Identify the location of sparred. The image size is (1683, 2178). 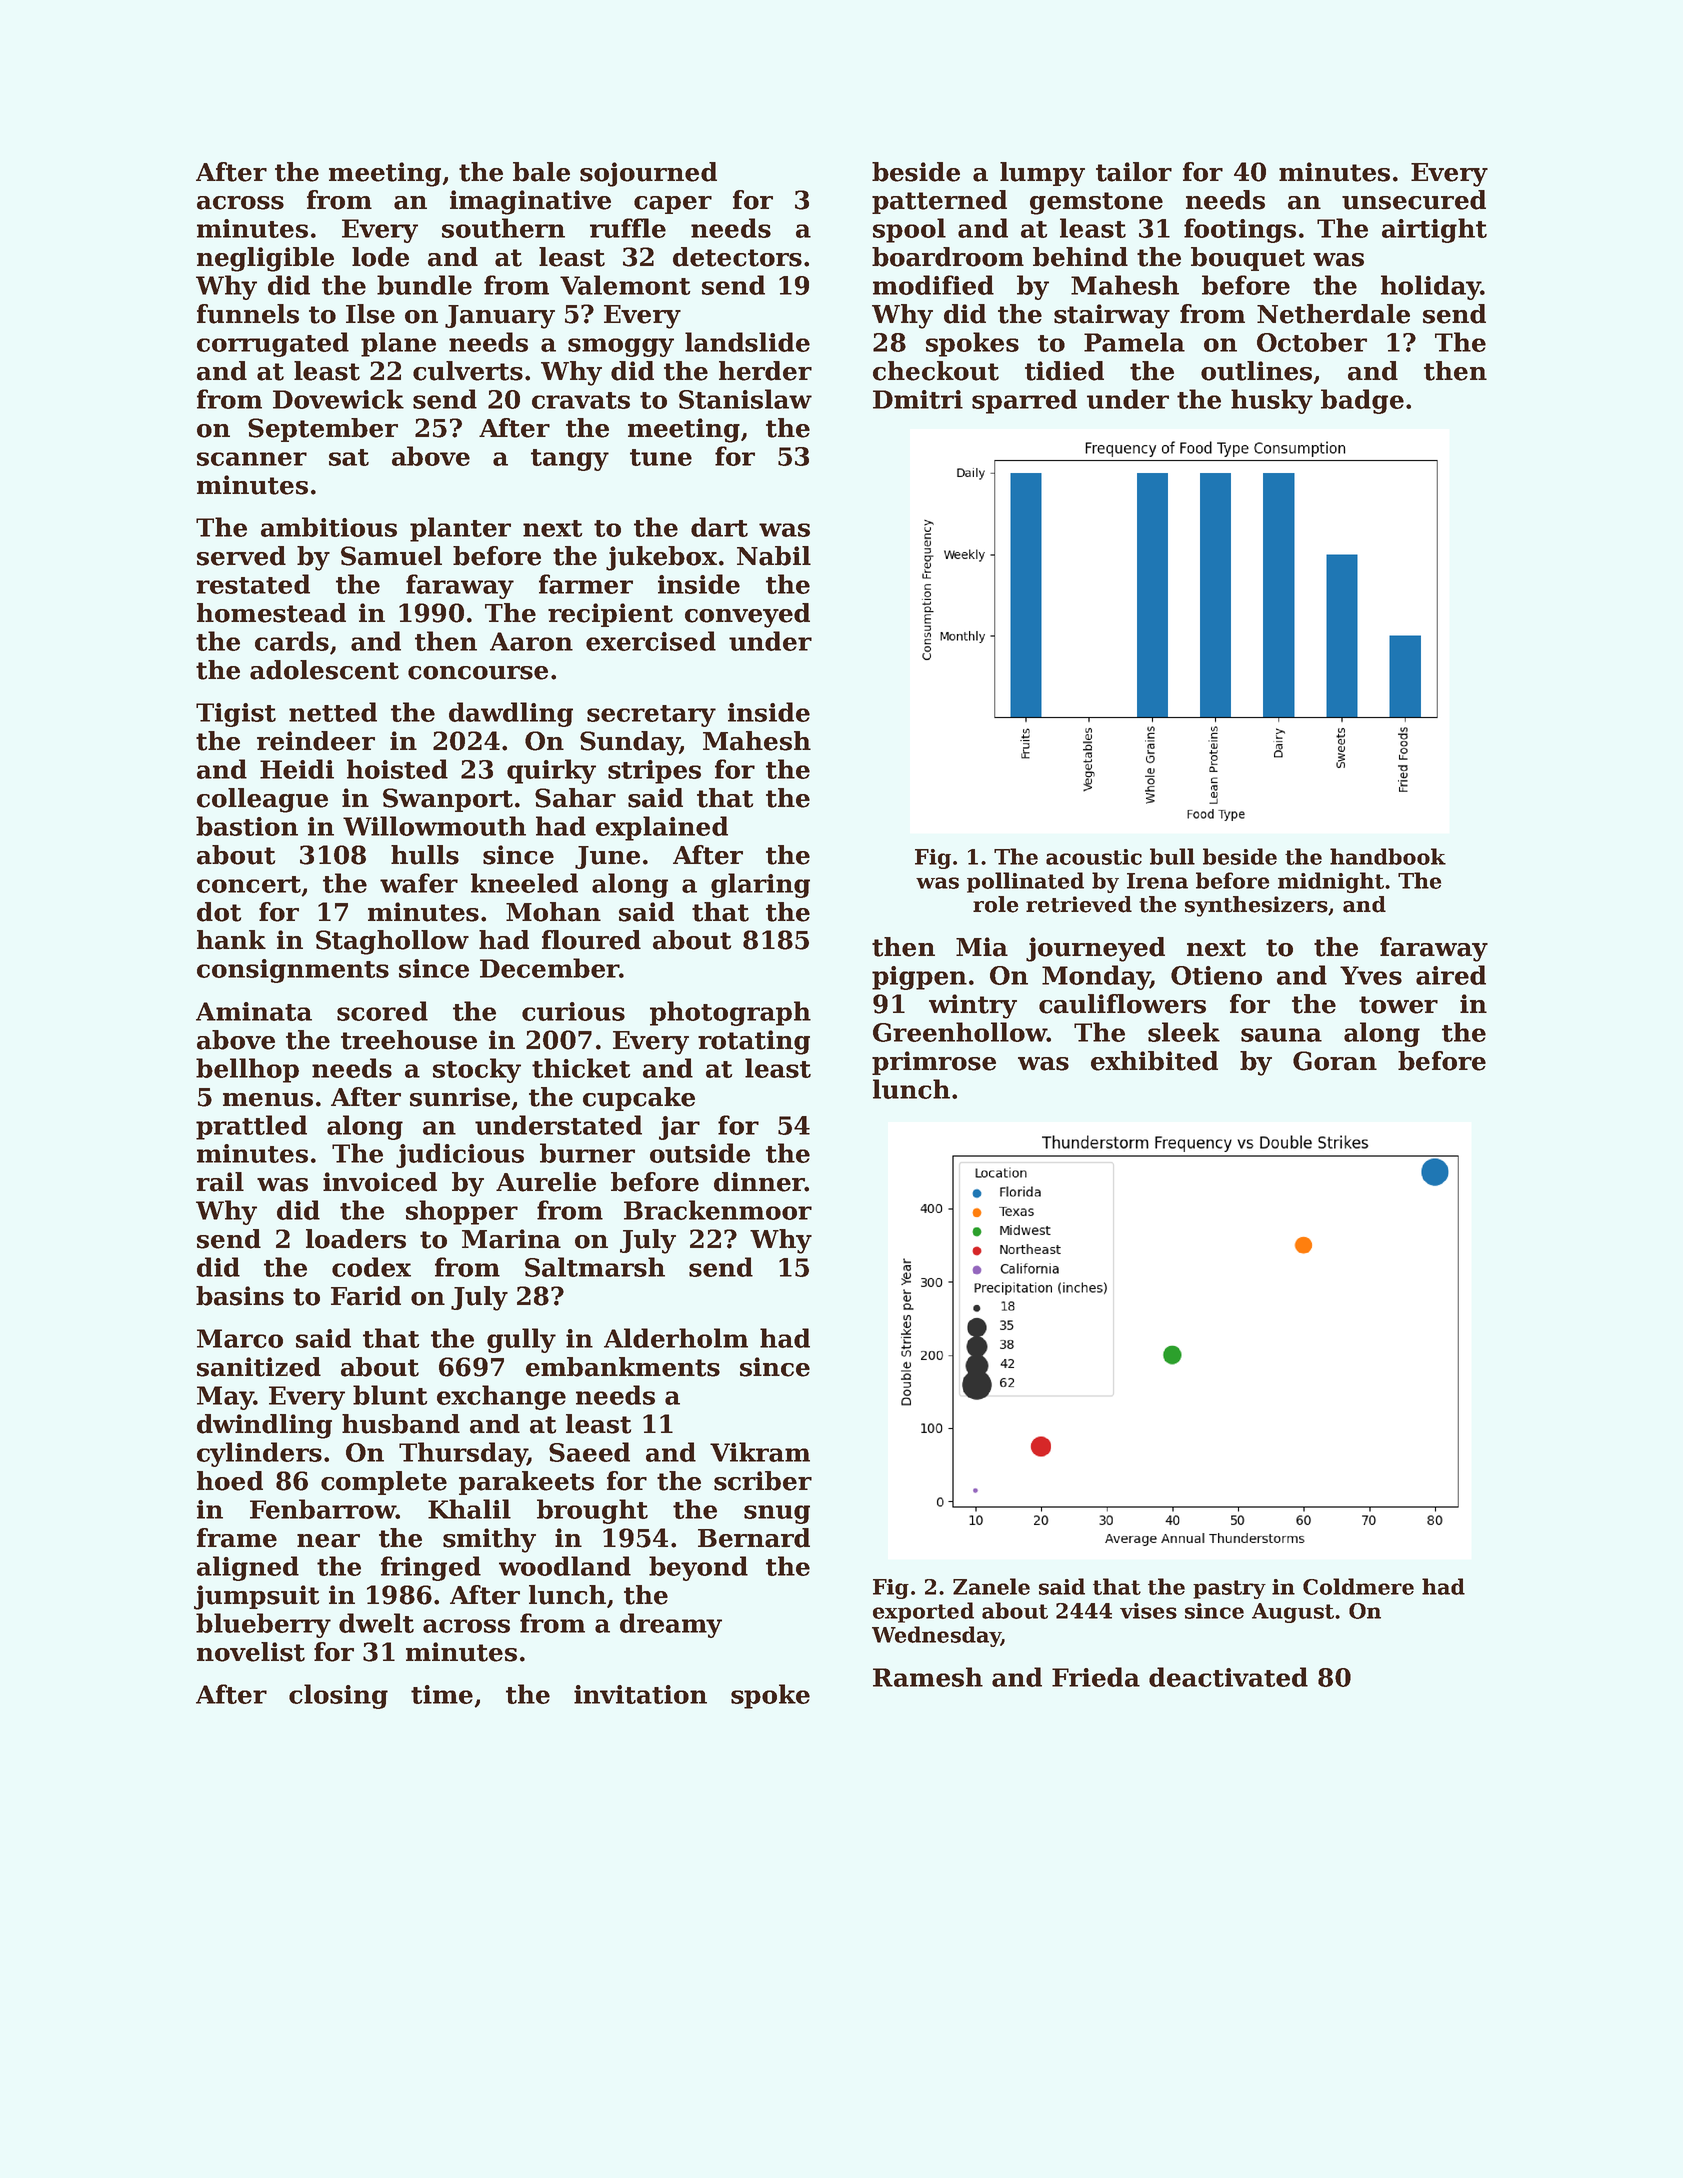
(1024, 401).
